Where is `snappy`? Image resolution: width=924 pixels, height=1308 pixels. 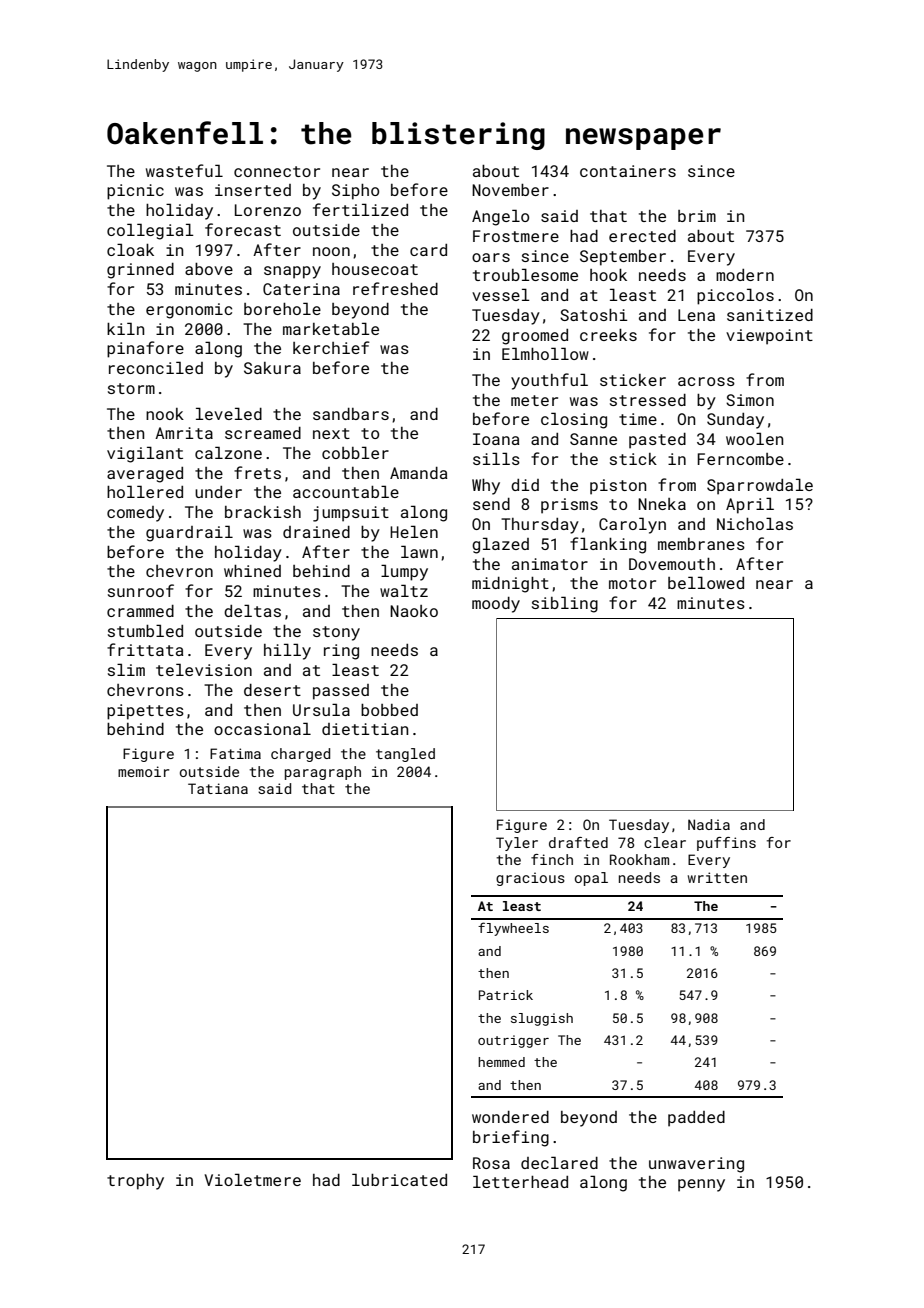 snappy is located at coordinates (292, 272).
